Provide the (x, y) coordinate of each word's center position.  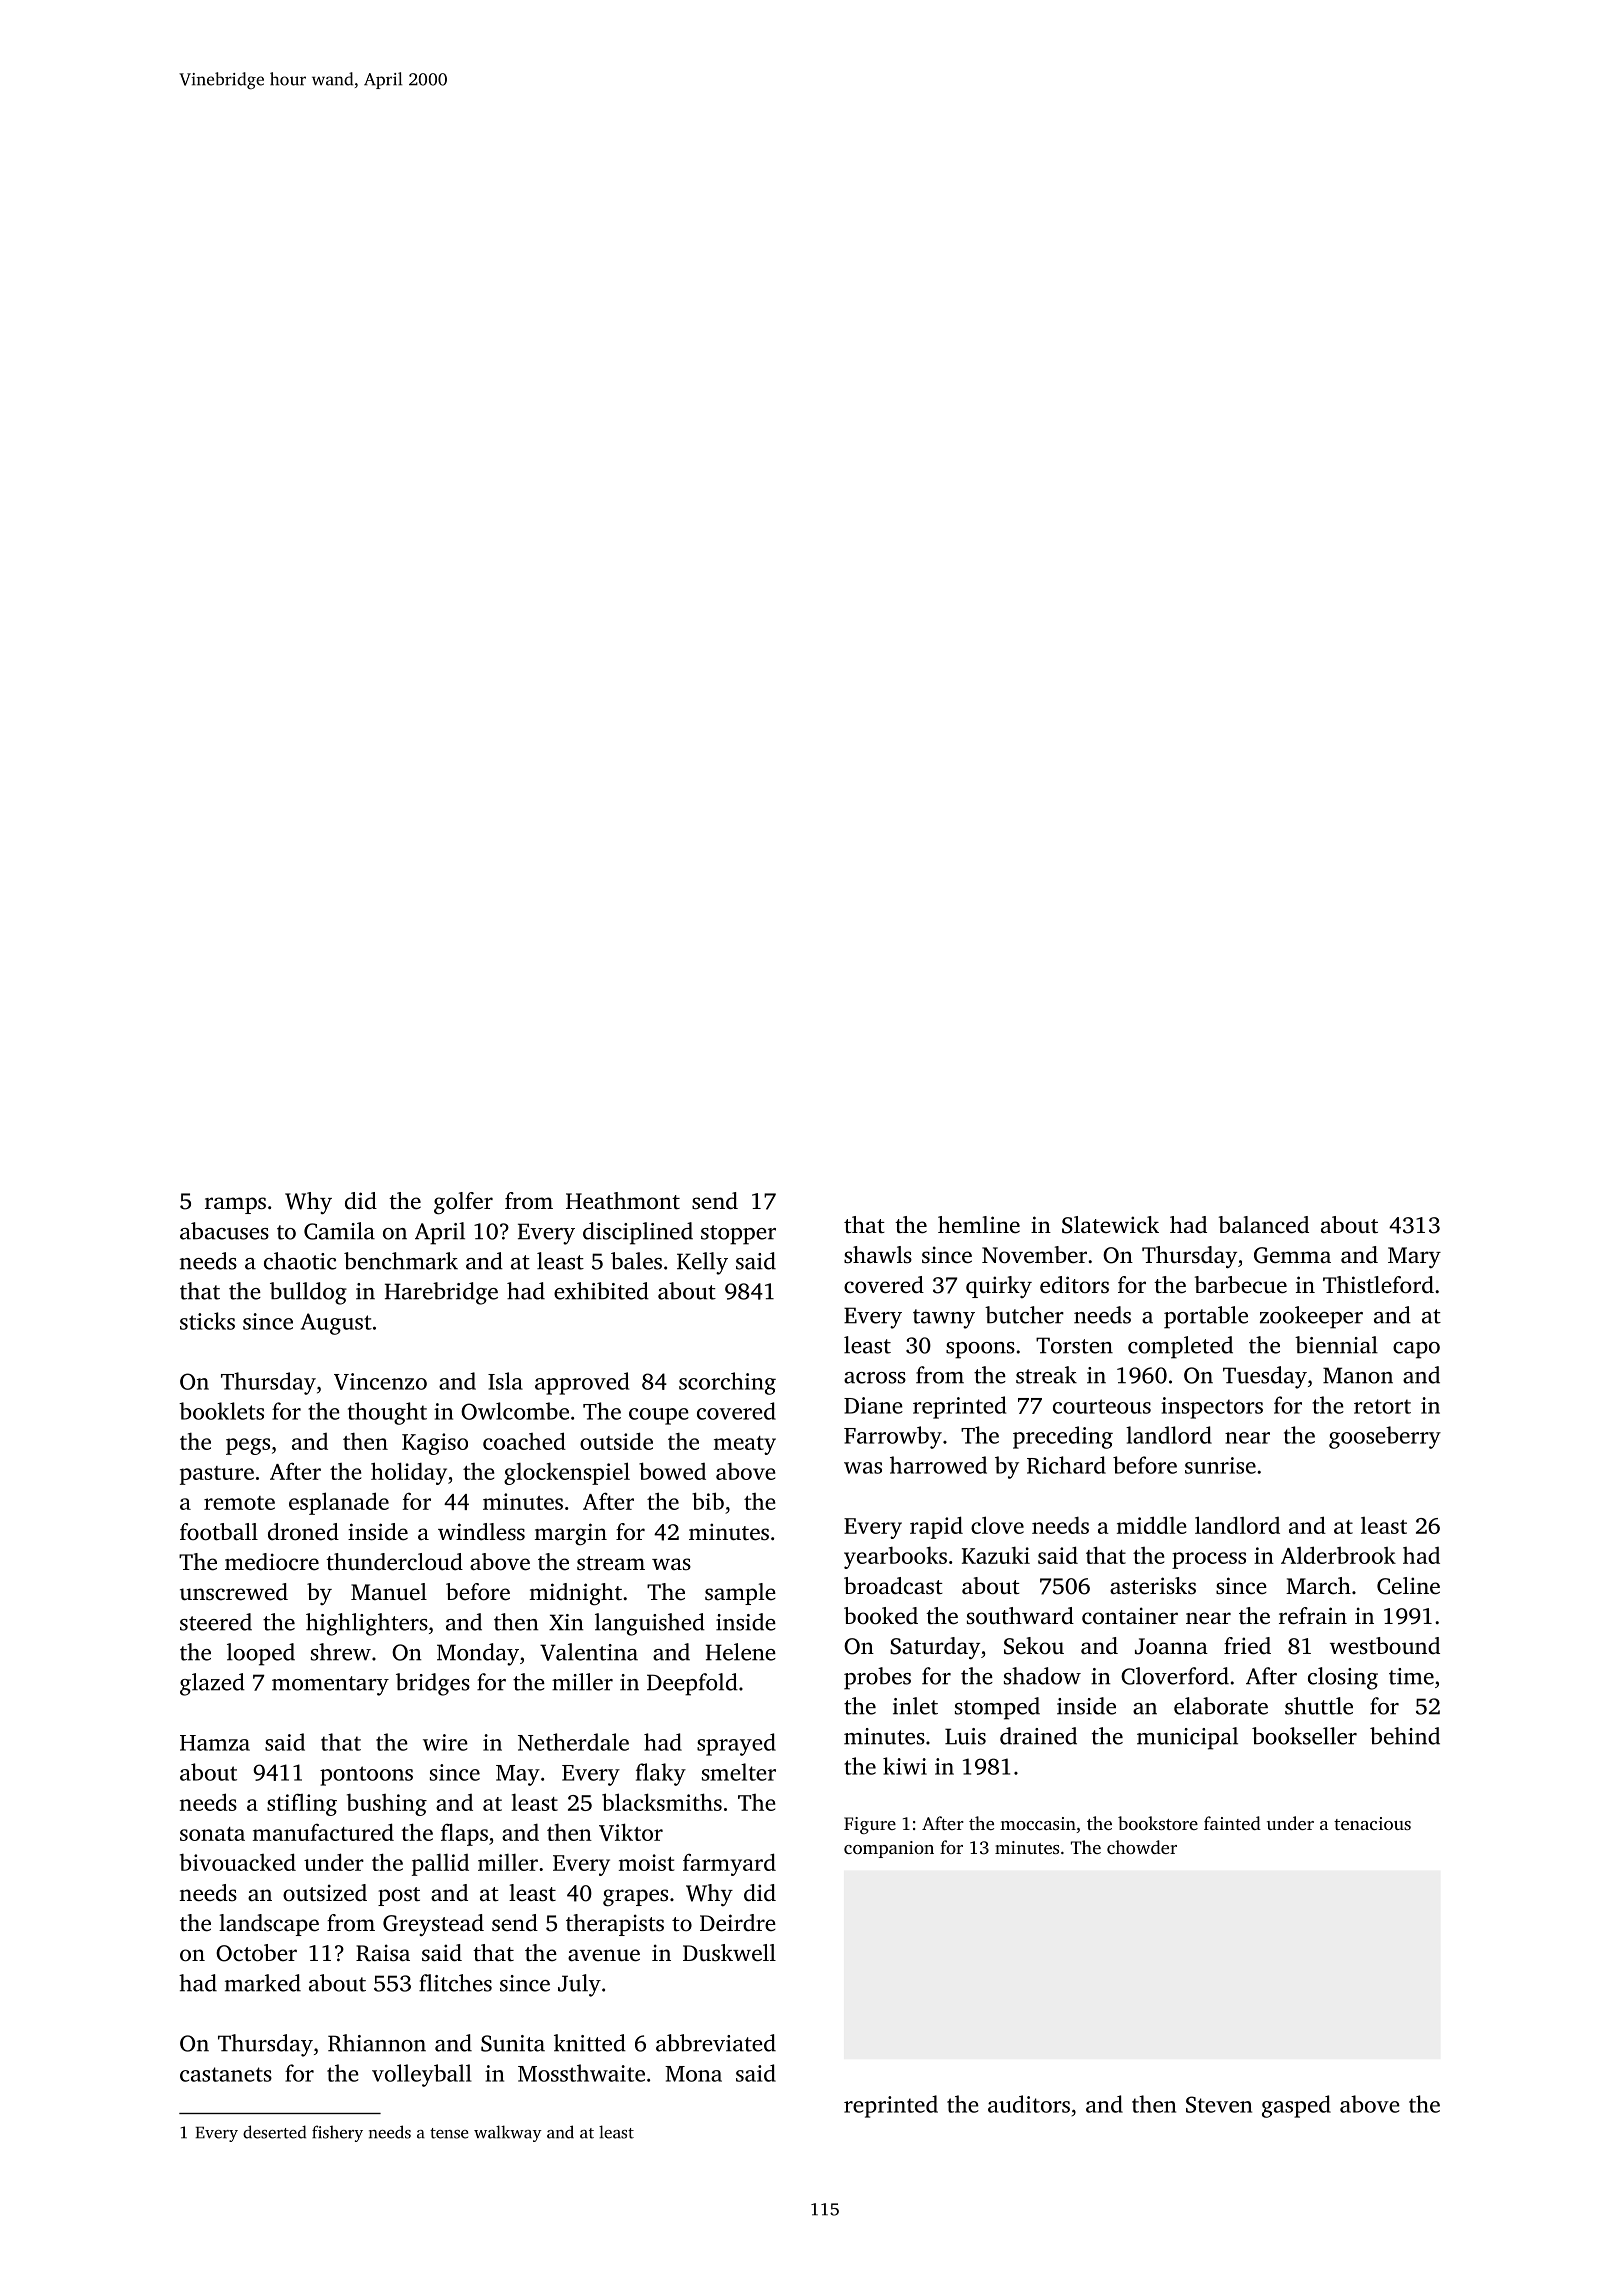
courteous (1102, 1406)
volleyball (422, 2075)
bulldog (308, 1293)
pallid (440, 1865)
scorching (727, 1383)
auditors (1029, 2104)
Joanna (1171, 1646)
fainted (1232, 1823)
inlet (915, 1706)
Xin (566, 1622)
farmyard (729, 1864)
